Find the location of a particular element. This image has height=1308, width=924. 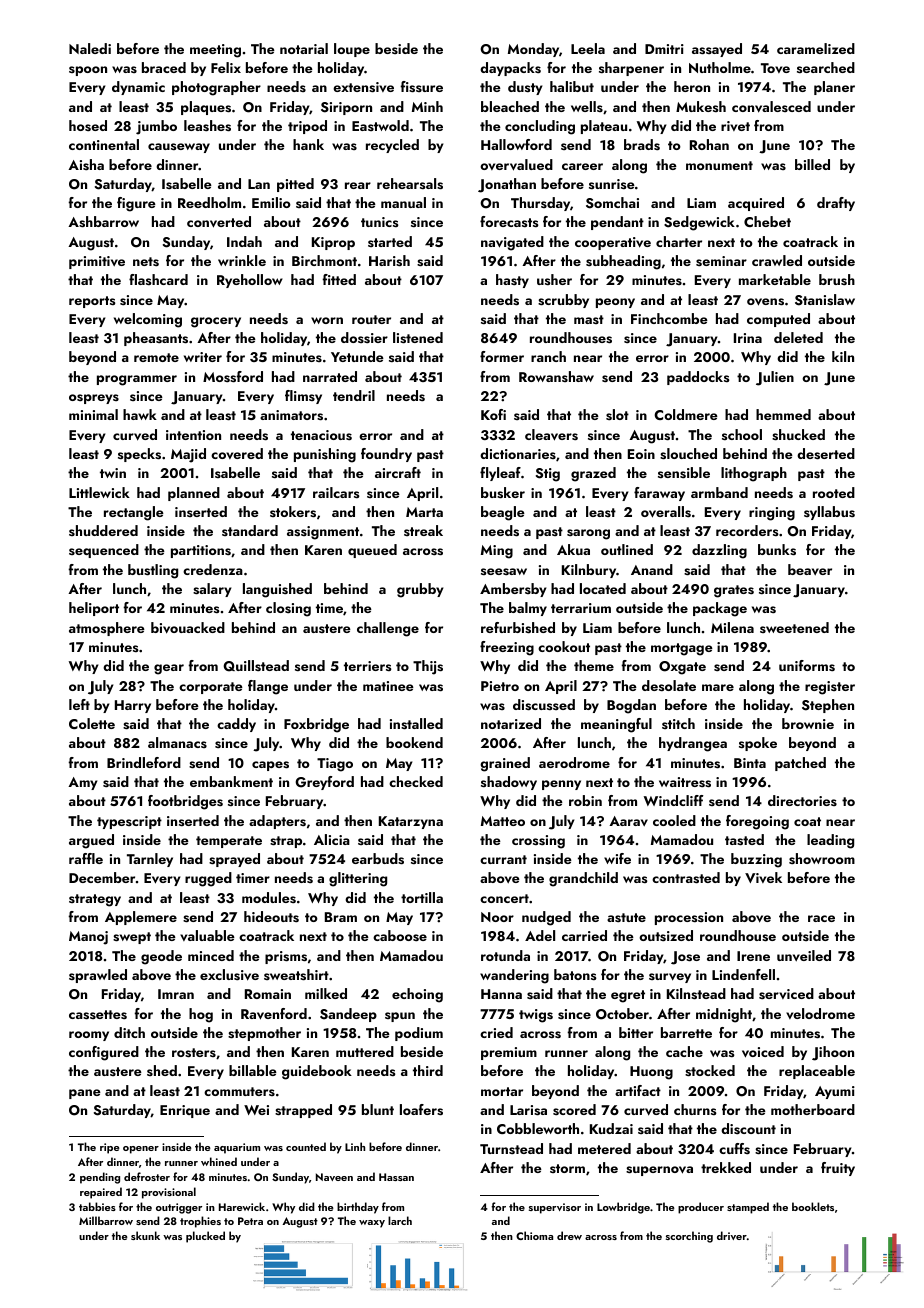

raffle is located at coordinates (86, 858).
